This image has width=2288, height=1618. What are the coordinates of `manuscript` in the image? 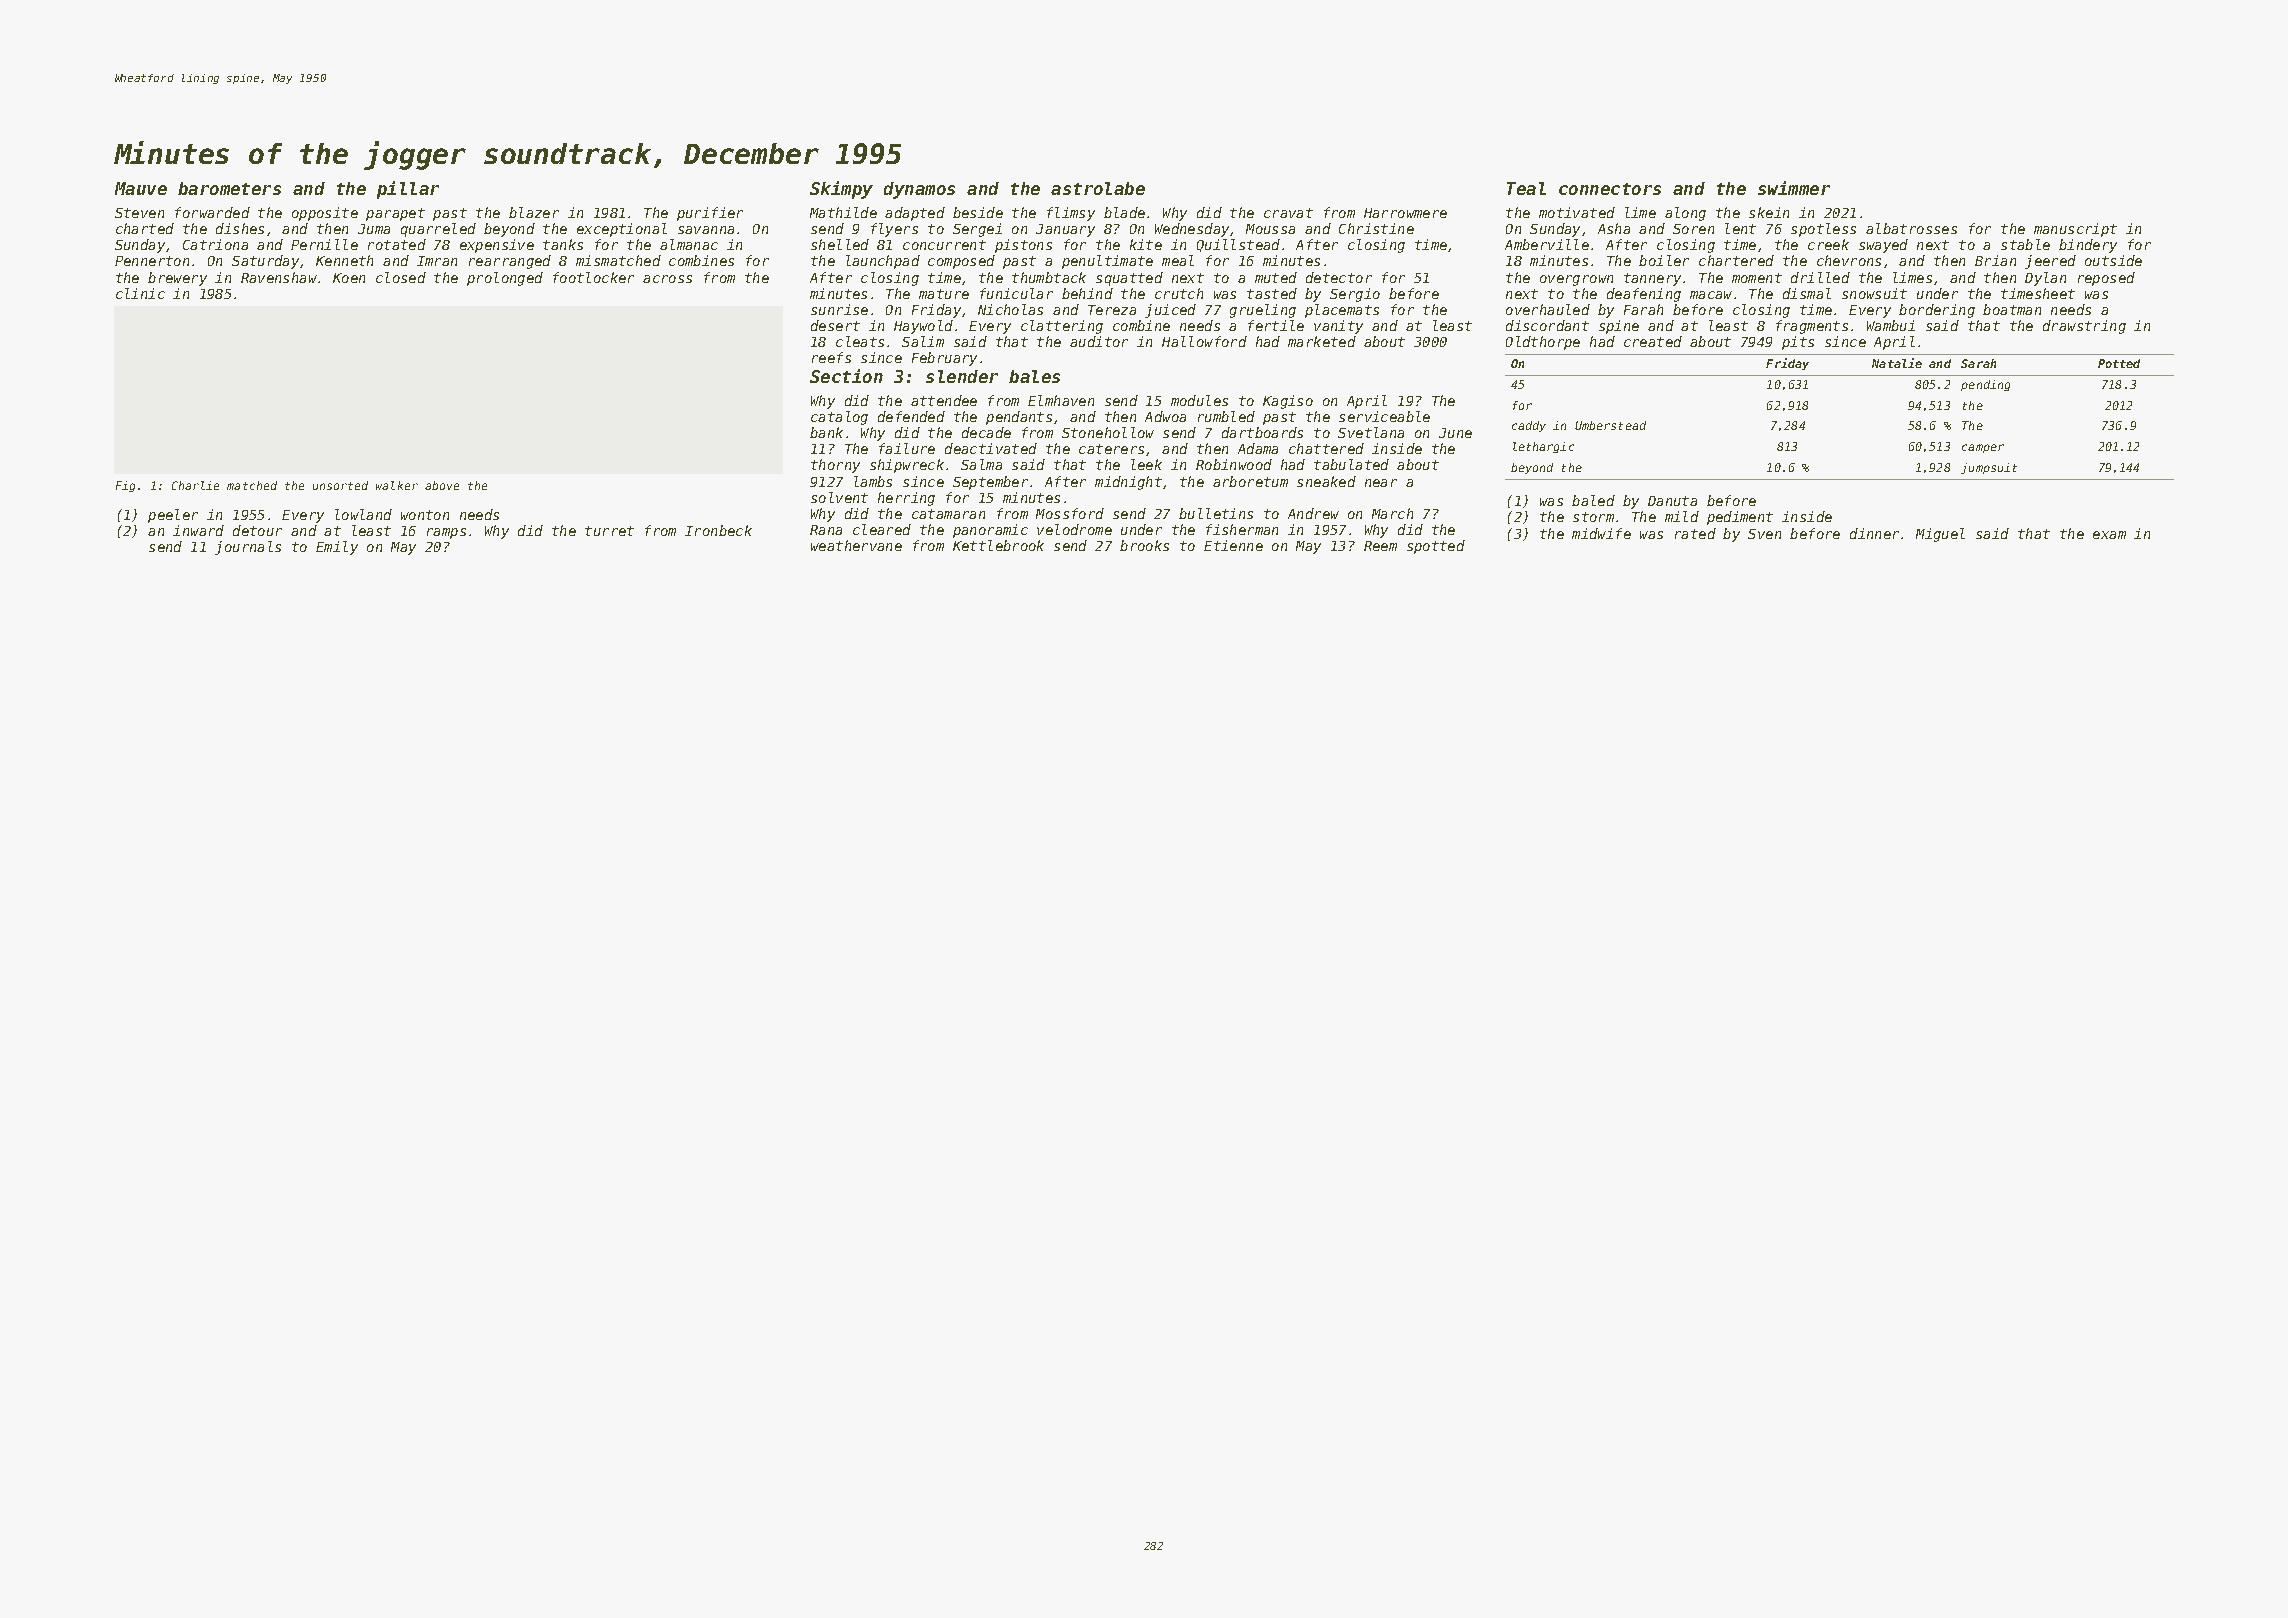 It's located at (2075, 230).
